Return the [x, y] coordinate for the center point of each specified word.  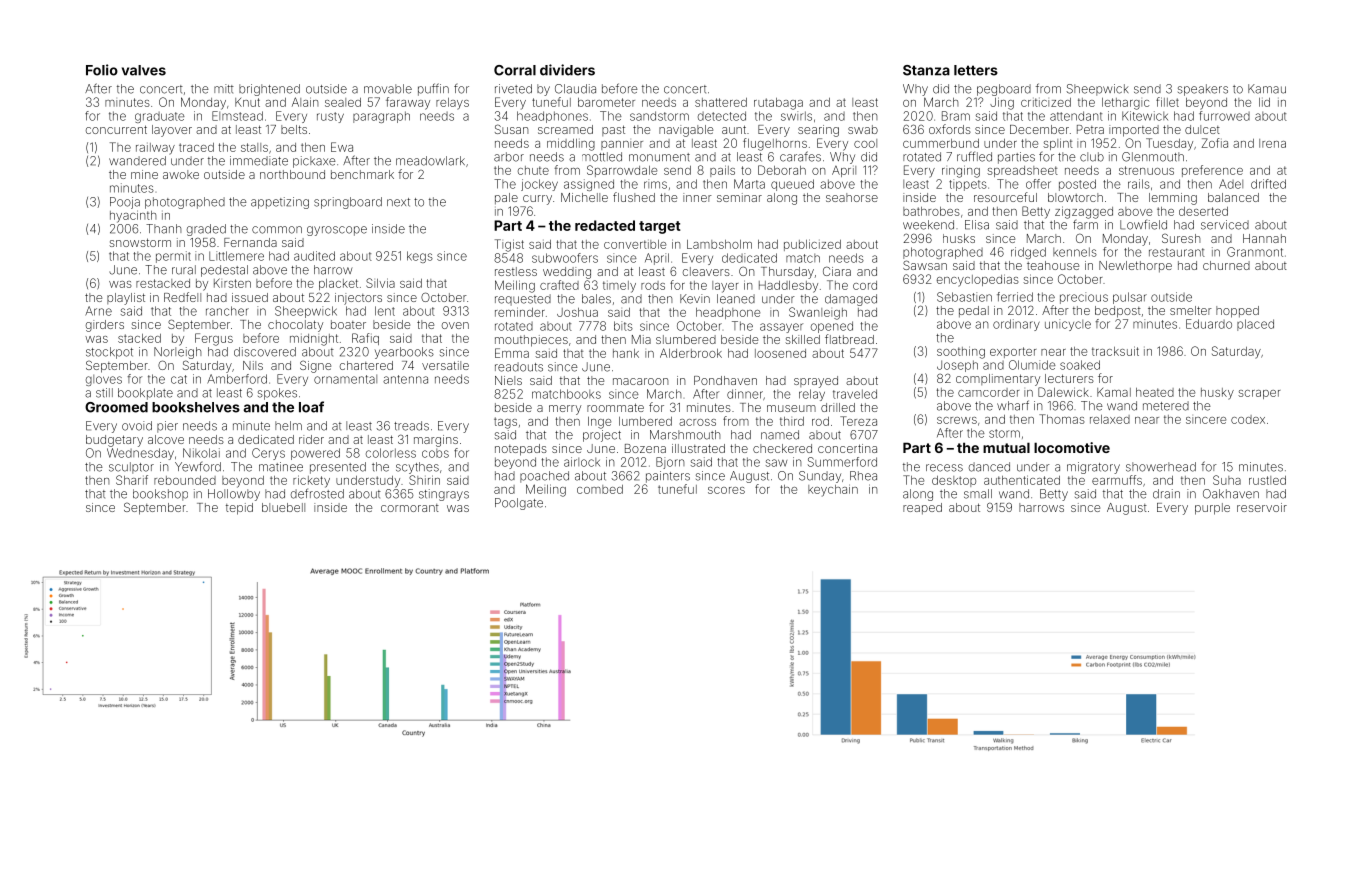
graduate [160, 117]
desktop [954, 481]
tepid [239, 509]
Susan [512, 129]
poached [544, 477]
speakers [1203, 90]
